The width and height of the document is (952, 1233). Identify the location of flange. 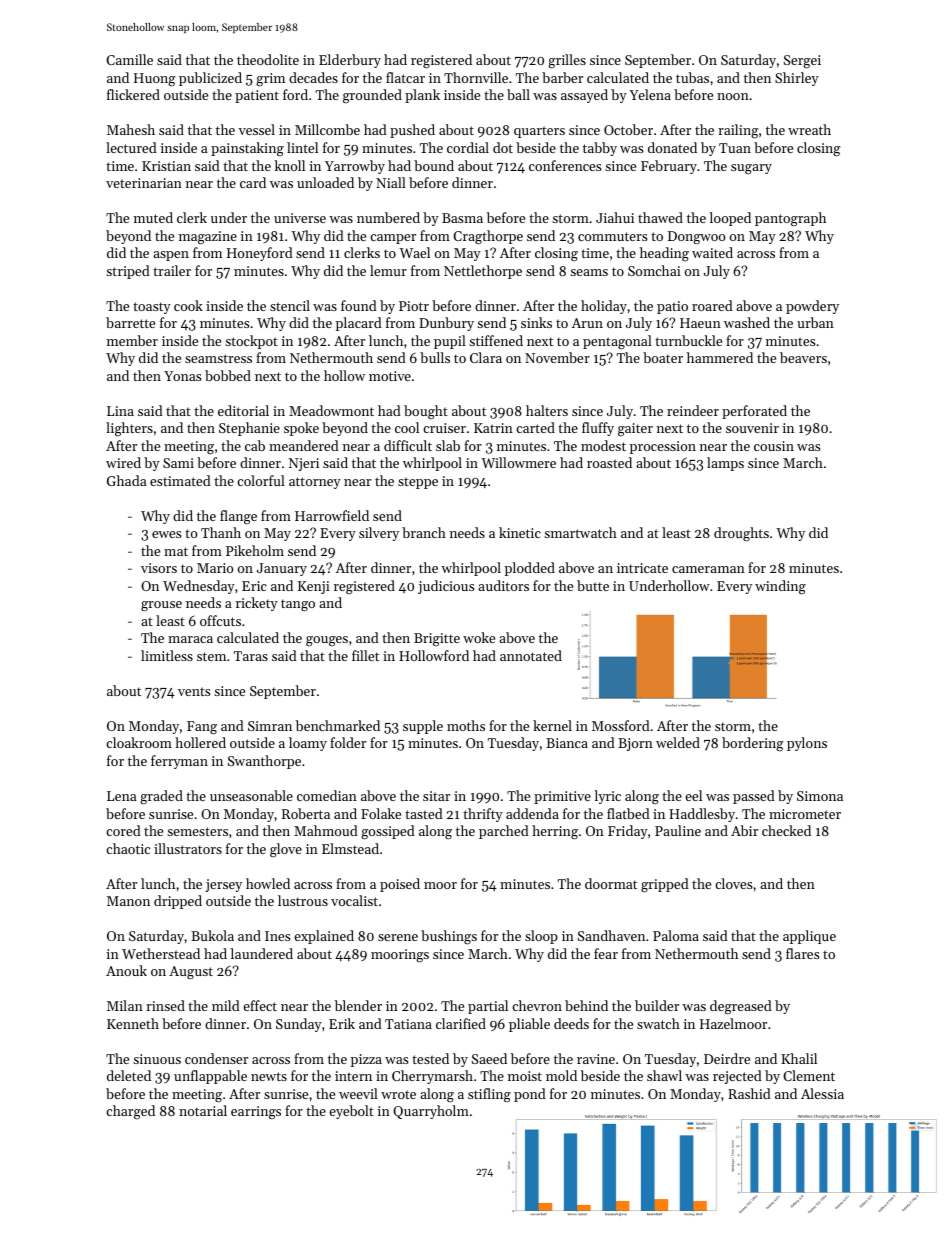
(238, 517).
